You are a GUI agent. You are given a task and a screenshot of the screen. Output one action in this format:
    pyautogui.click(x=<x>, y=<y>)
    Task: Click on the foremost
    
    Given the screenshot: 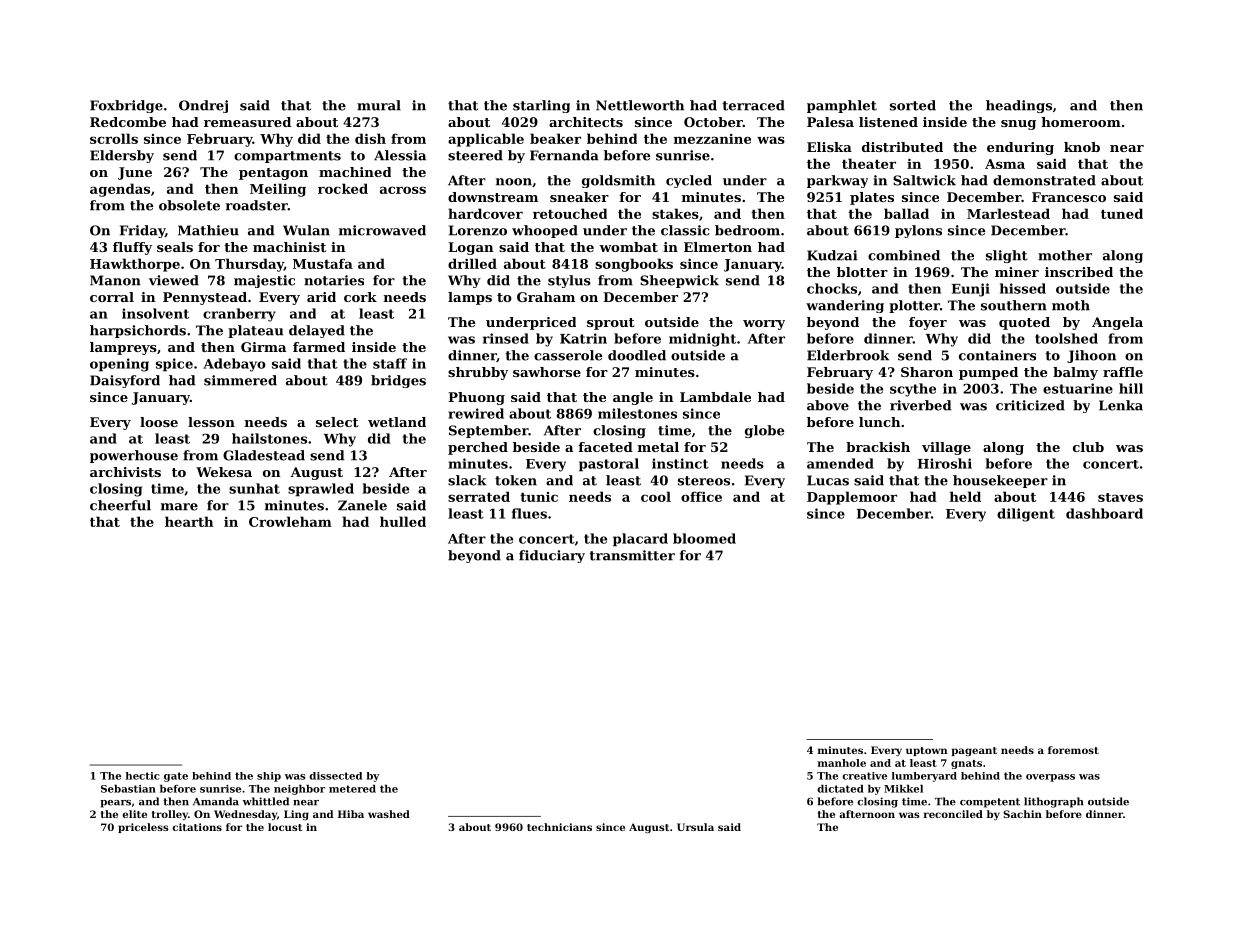 What is the action you would take?
    pyautogui.click(x=1073, y=750)
